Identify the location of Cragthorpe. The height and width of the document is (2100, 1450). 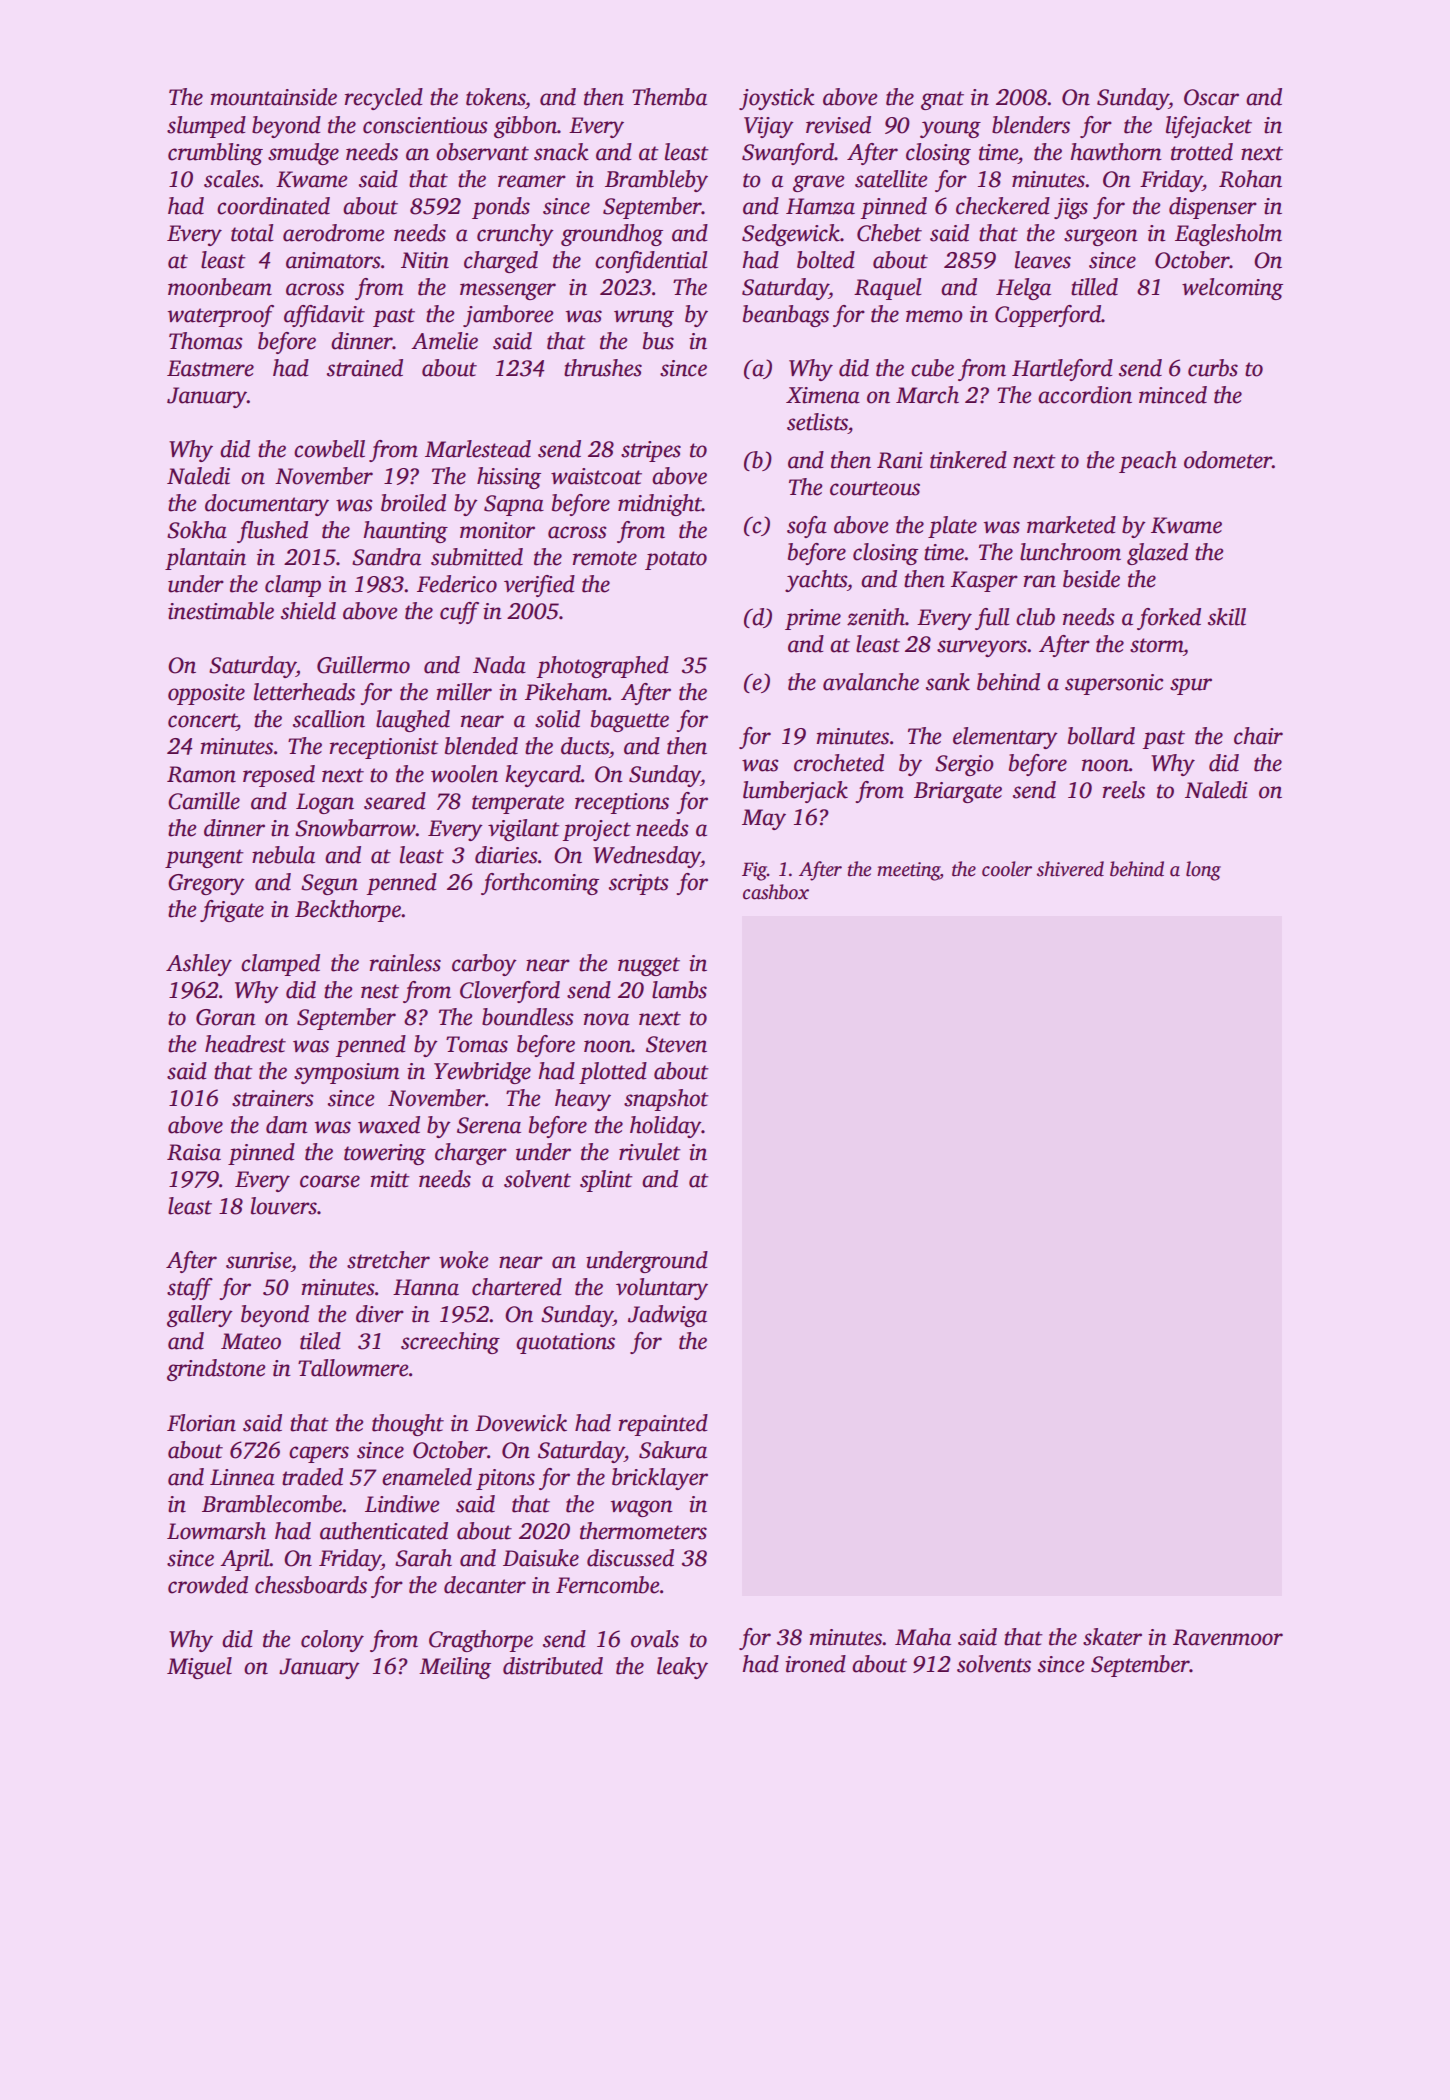
(481, 1641).
